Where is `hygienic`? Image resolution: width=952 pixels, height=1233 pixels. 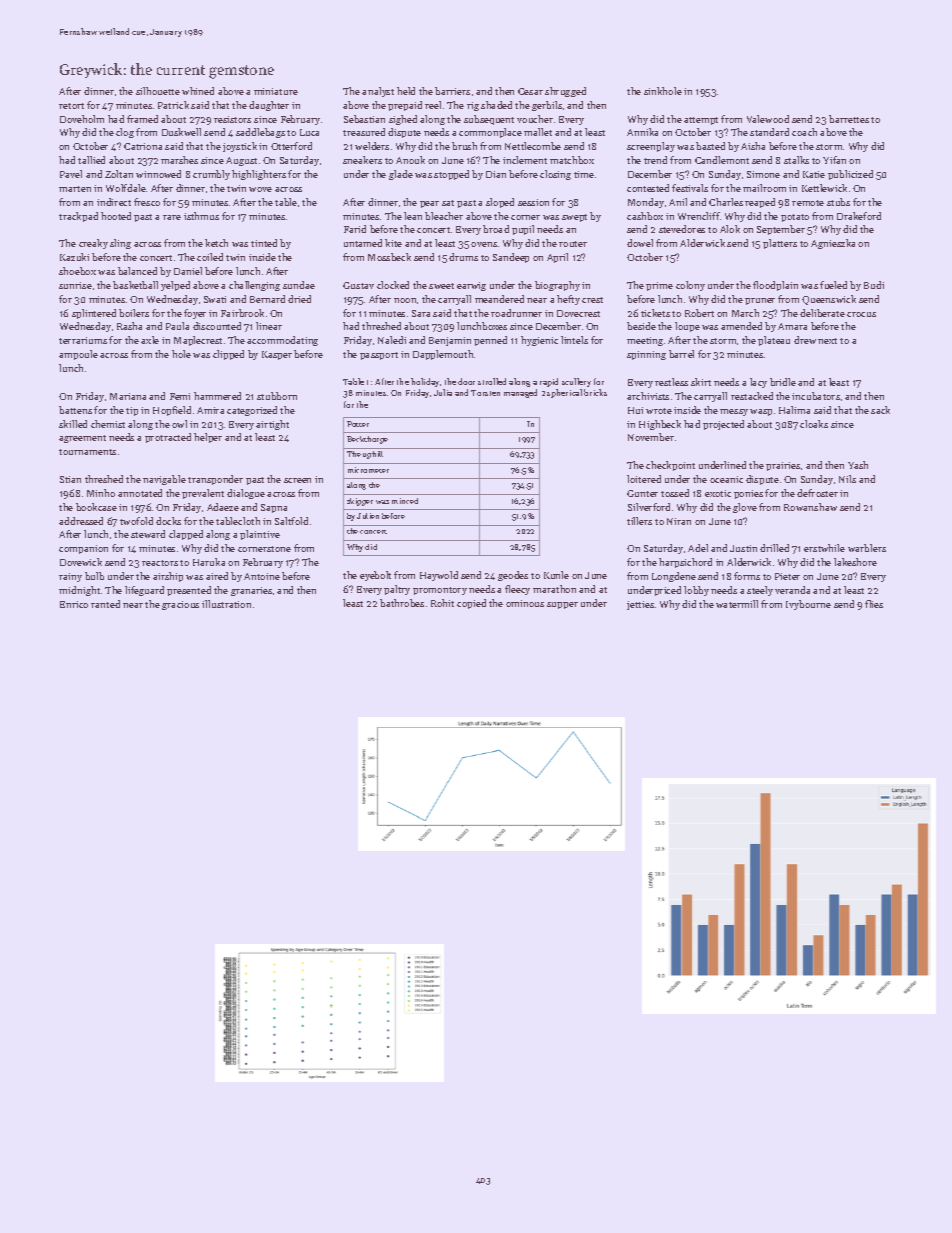 hygienic is located at coordinates (539, 341).
